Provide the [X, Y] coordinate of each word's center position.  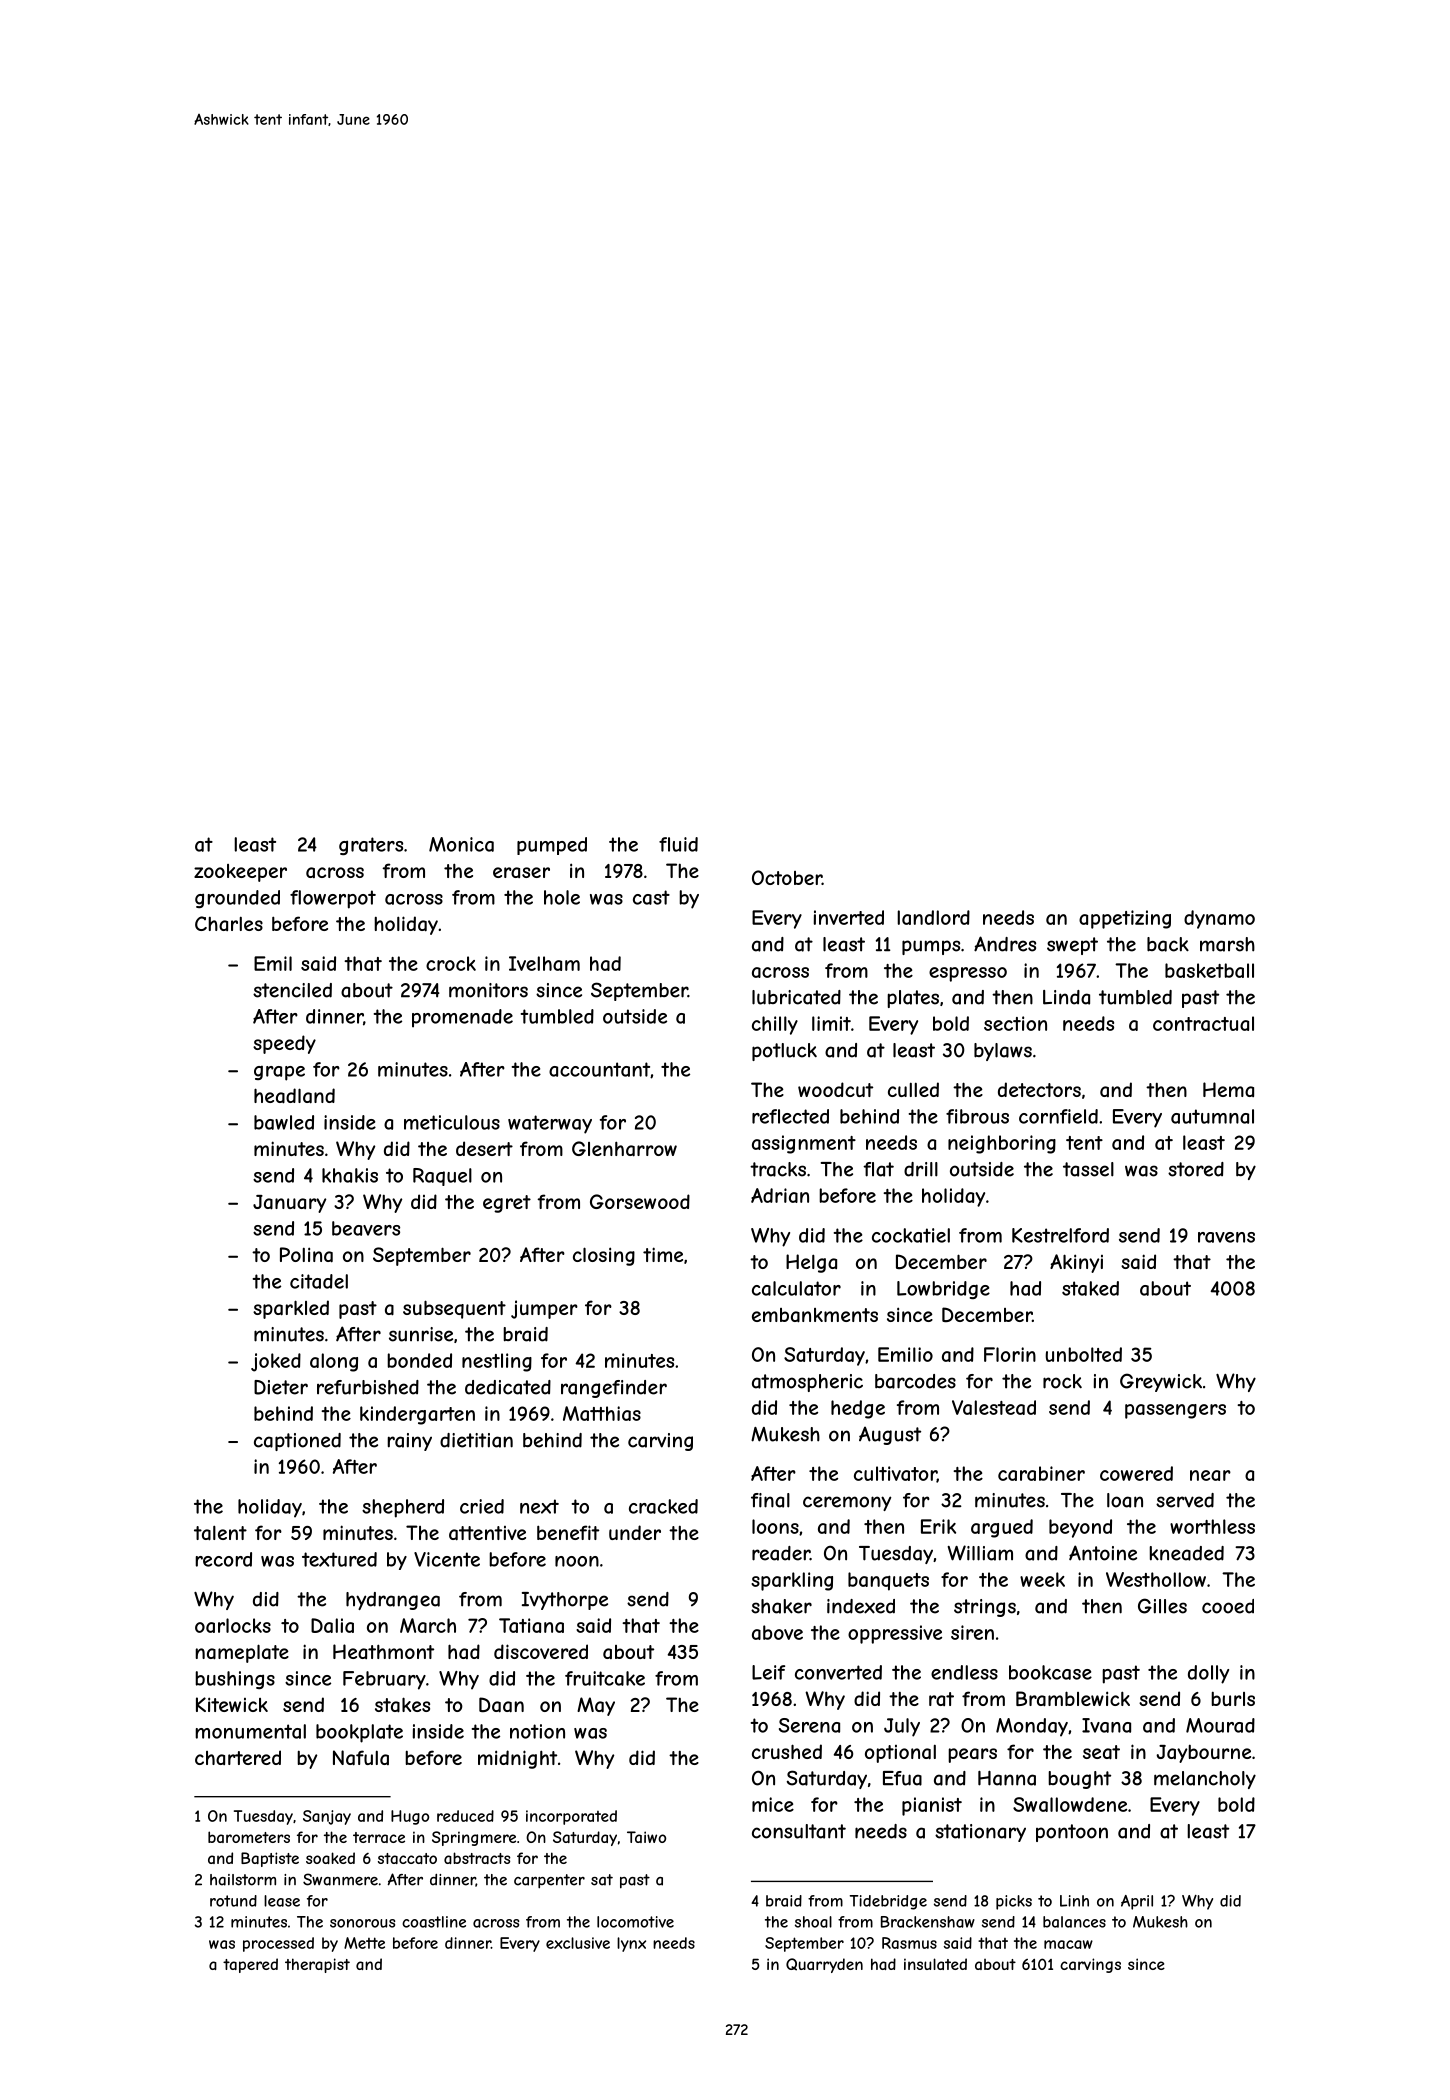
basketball [1209, 970]
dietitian [476, 1440]
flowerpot [333, 899]
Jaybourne [1203, 1753]
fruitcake [605, 1678]
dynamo [1219, 919]
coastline [434, 1922]
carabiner [1041, 1473]
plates [913, 999]
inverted [849, 917]
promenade [462, 1018]
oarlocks [233, 1625]
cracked [663, 1506]
